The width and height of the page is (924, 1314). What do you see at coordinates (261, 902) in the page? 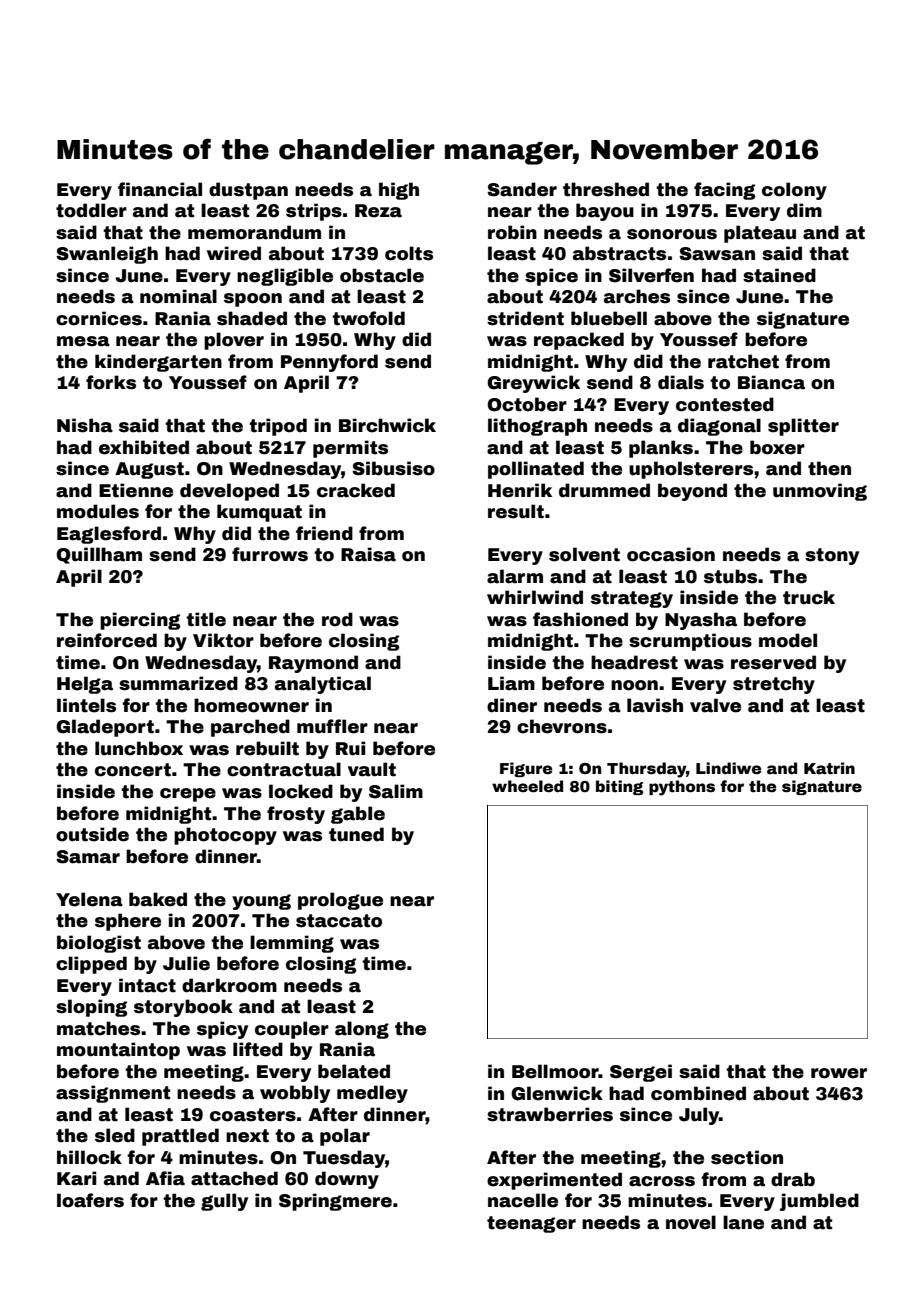
I see `young` at bounding box center [261, 902].
